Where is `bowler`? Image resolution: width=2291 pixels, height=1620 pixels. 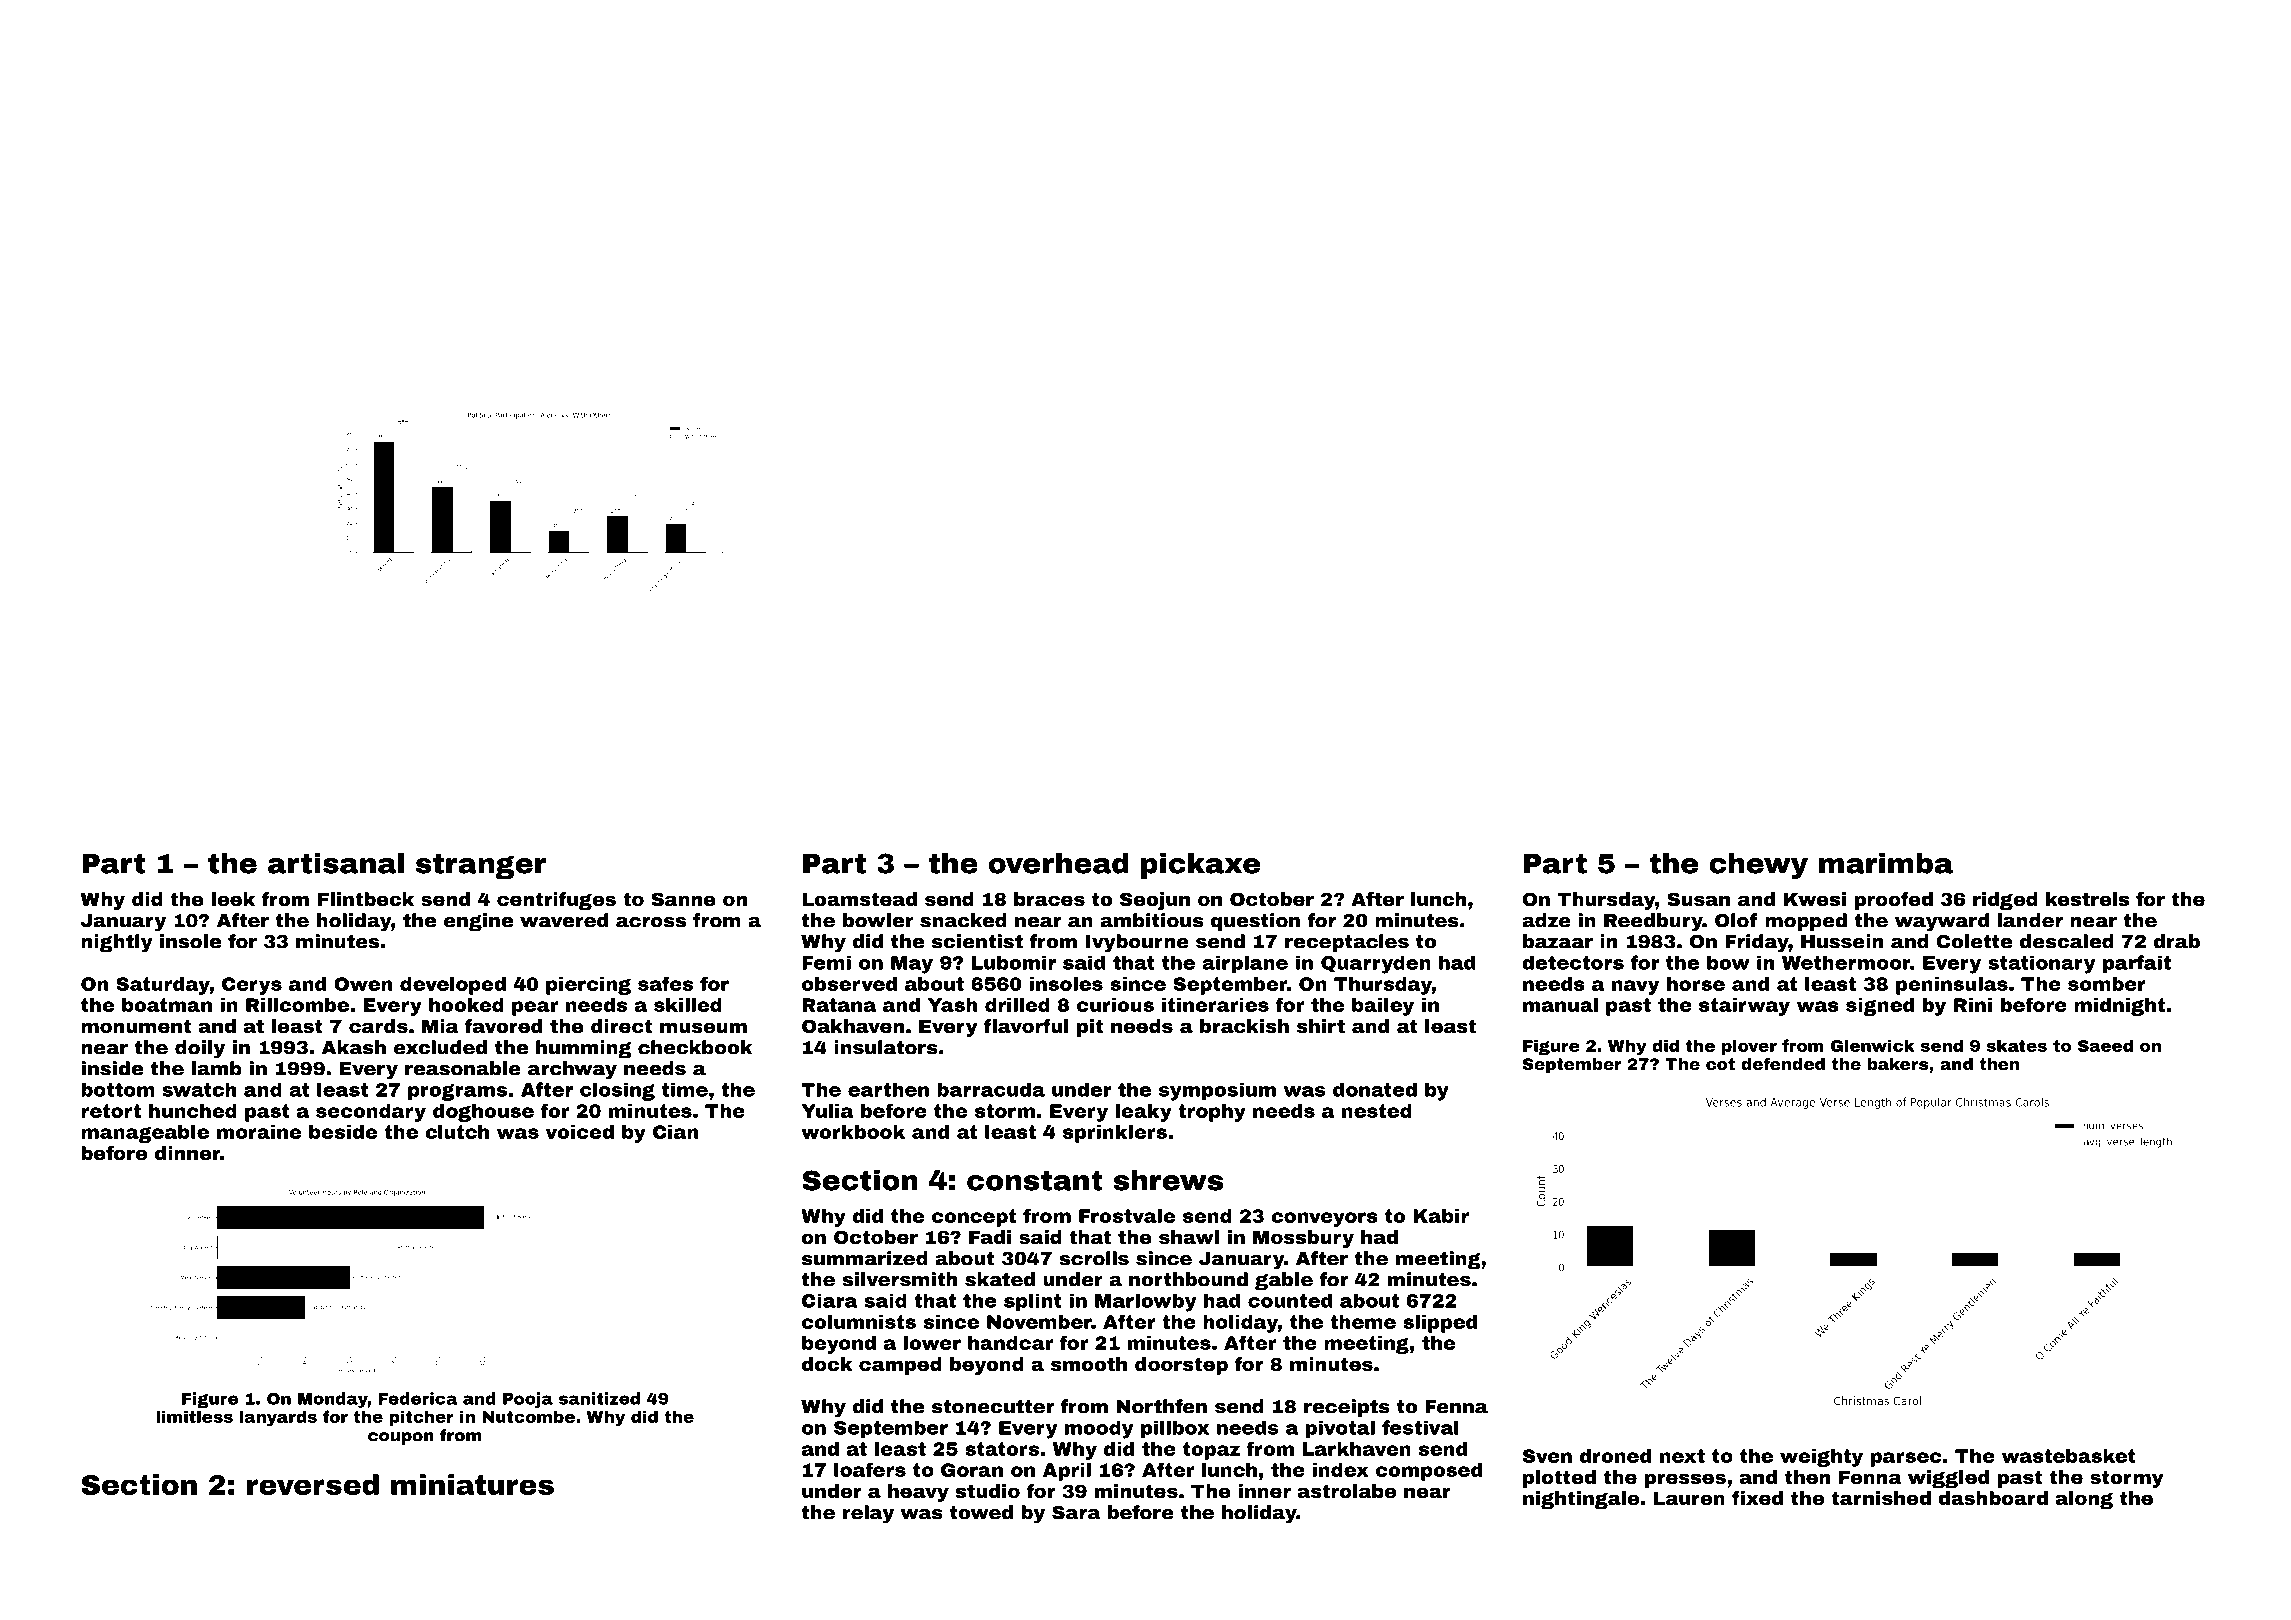 bowler is located at coordinates (878, 920).
